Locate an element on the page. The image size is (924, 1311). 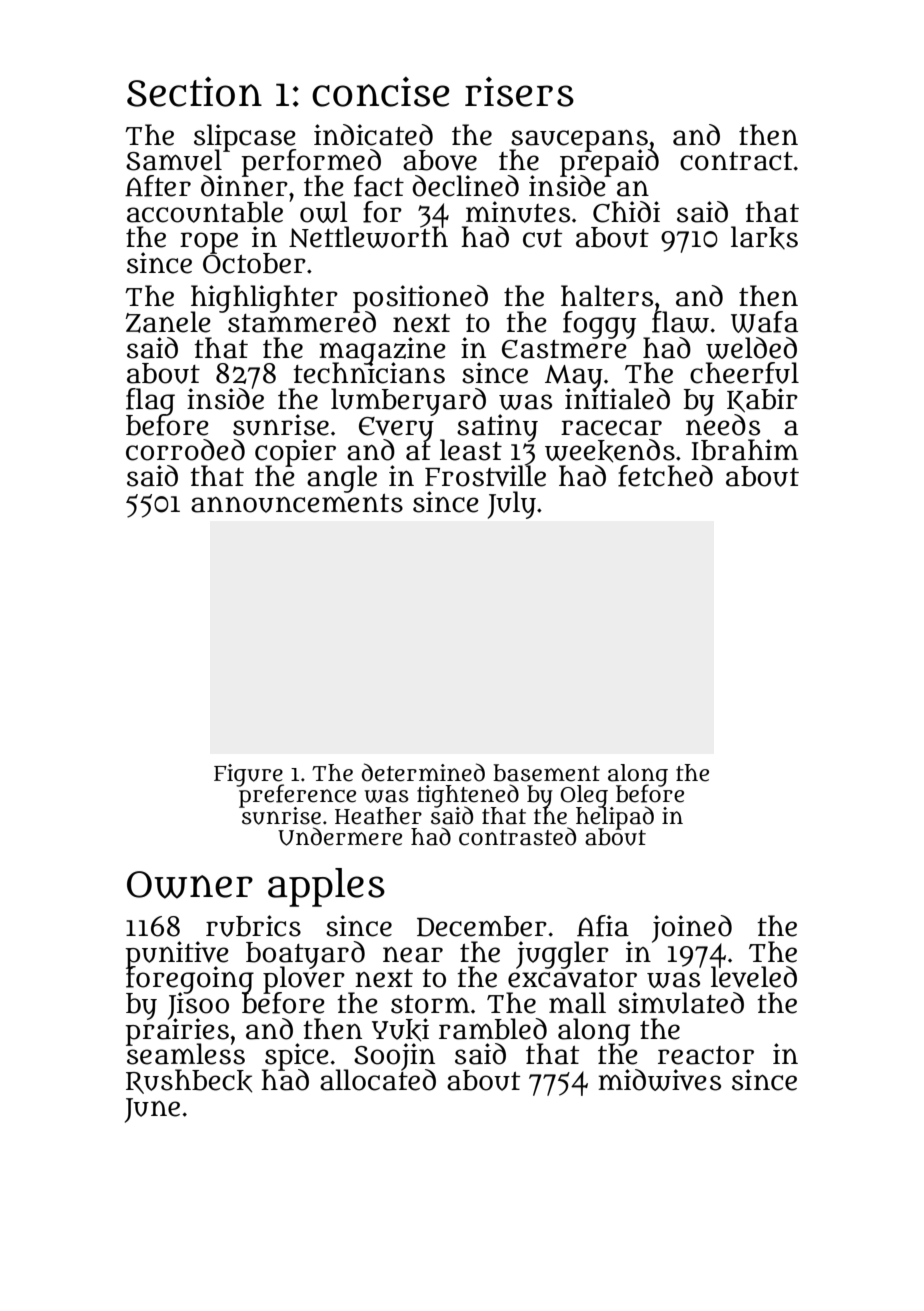
declined is located at coordinates (465, 186).
